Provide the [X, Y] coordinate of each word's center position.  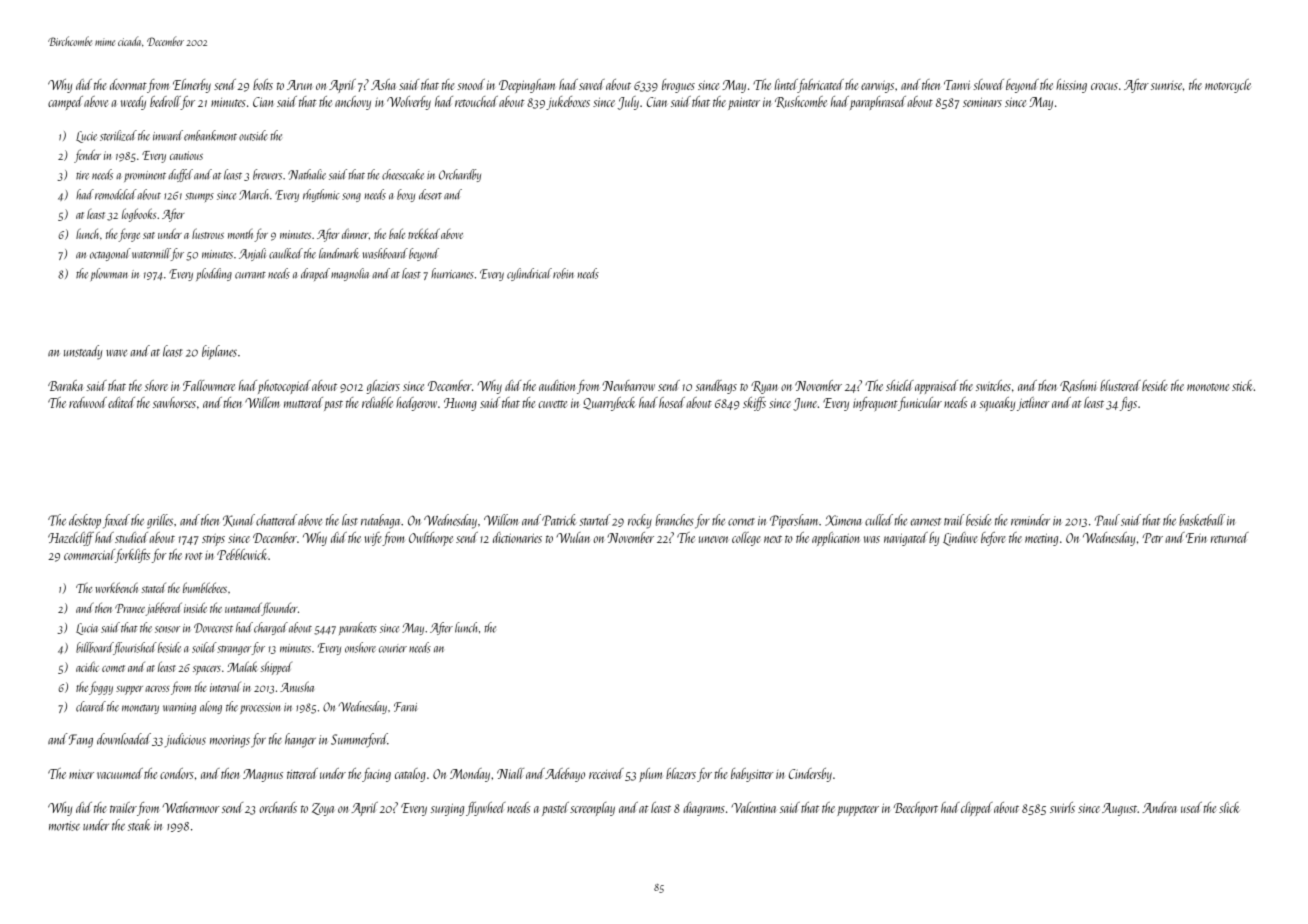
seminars [982, 102]
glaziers [383, 387]
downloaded [124, 739]
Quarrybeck [609, 404]
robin [563, 273]
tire [82, 175]
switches [993, 385]
